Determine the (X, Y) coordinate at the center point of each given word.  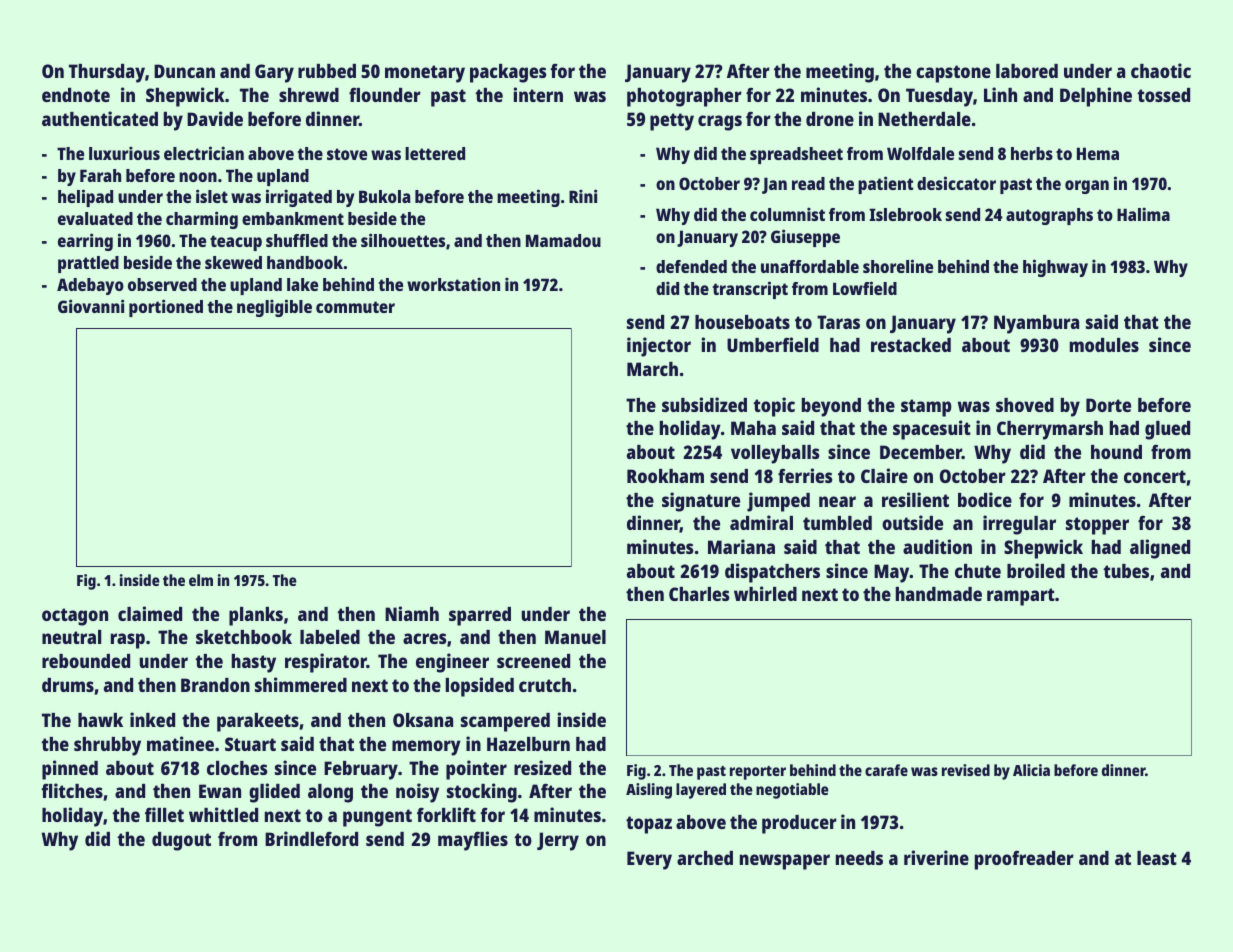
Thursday (107, 73)
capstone (953, 74)
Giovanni (91, 306)
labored (1027, 71)
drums (68, 685)
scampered (505, 722)
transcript (750, 290)
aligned (1160, 549)
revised (966, 770)
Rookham (665, 476)
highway (1055, 268)
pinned (70, 770)
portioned (166, 308)
